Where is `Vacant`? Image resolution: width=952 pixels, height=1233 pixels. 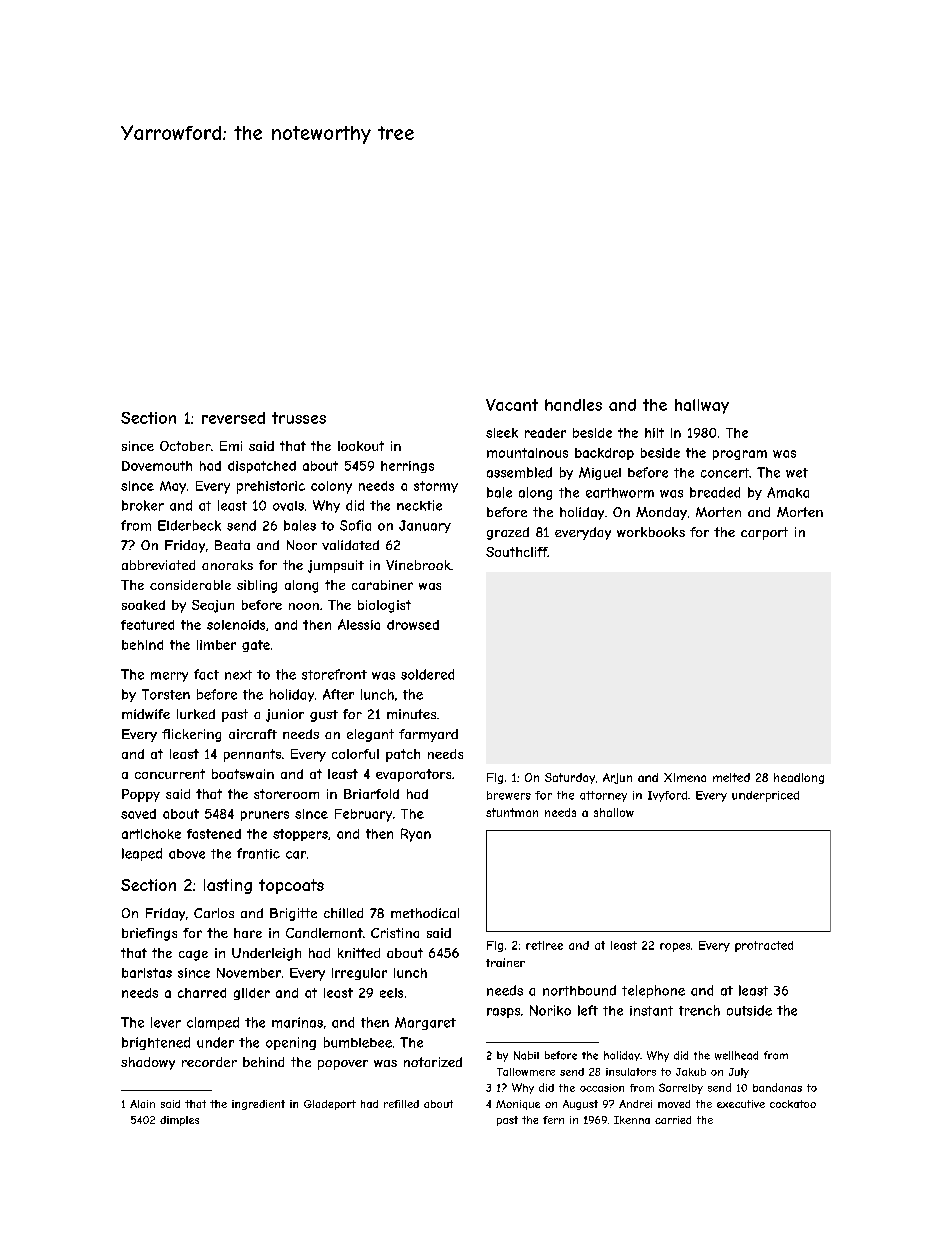
Vacant is located at coordinates (512, 405).
